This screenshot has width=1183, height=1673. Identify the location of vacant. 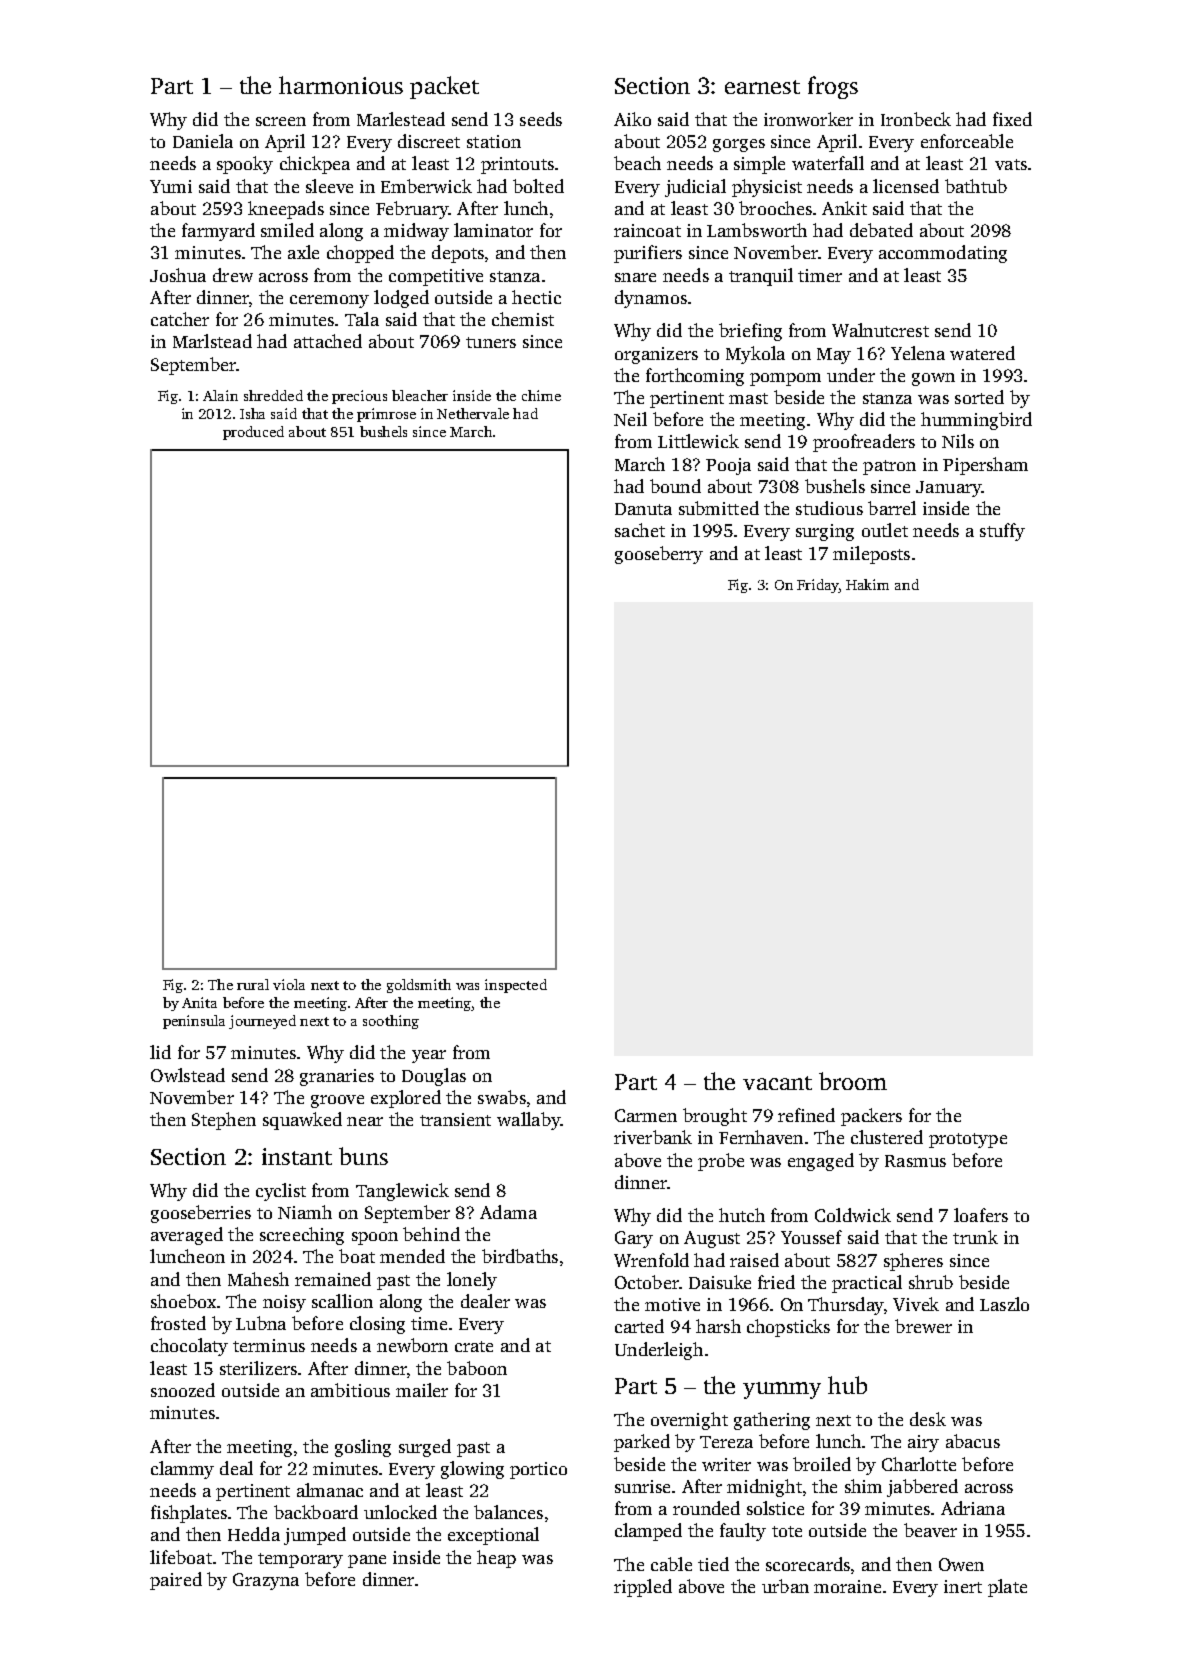
(777, 1083).
